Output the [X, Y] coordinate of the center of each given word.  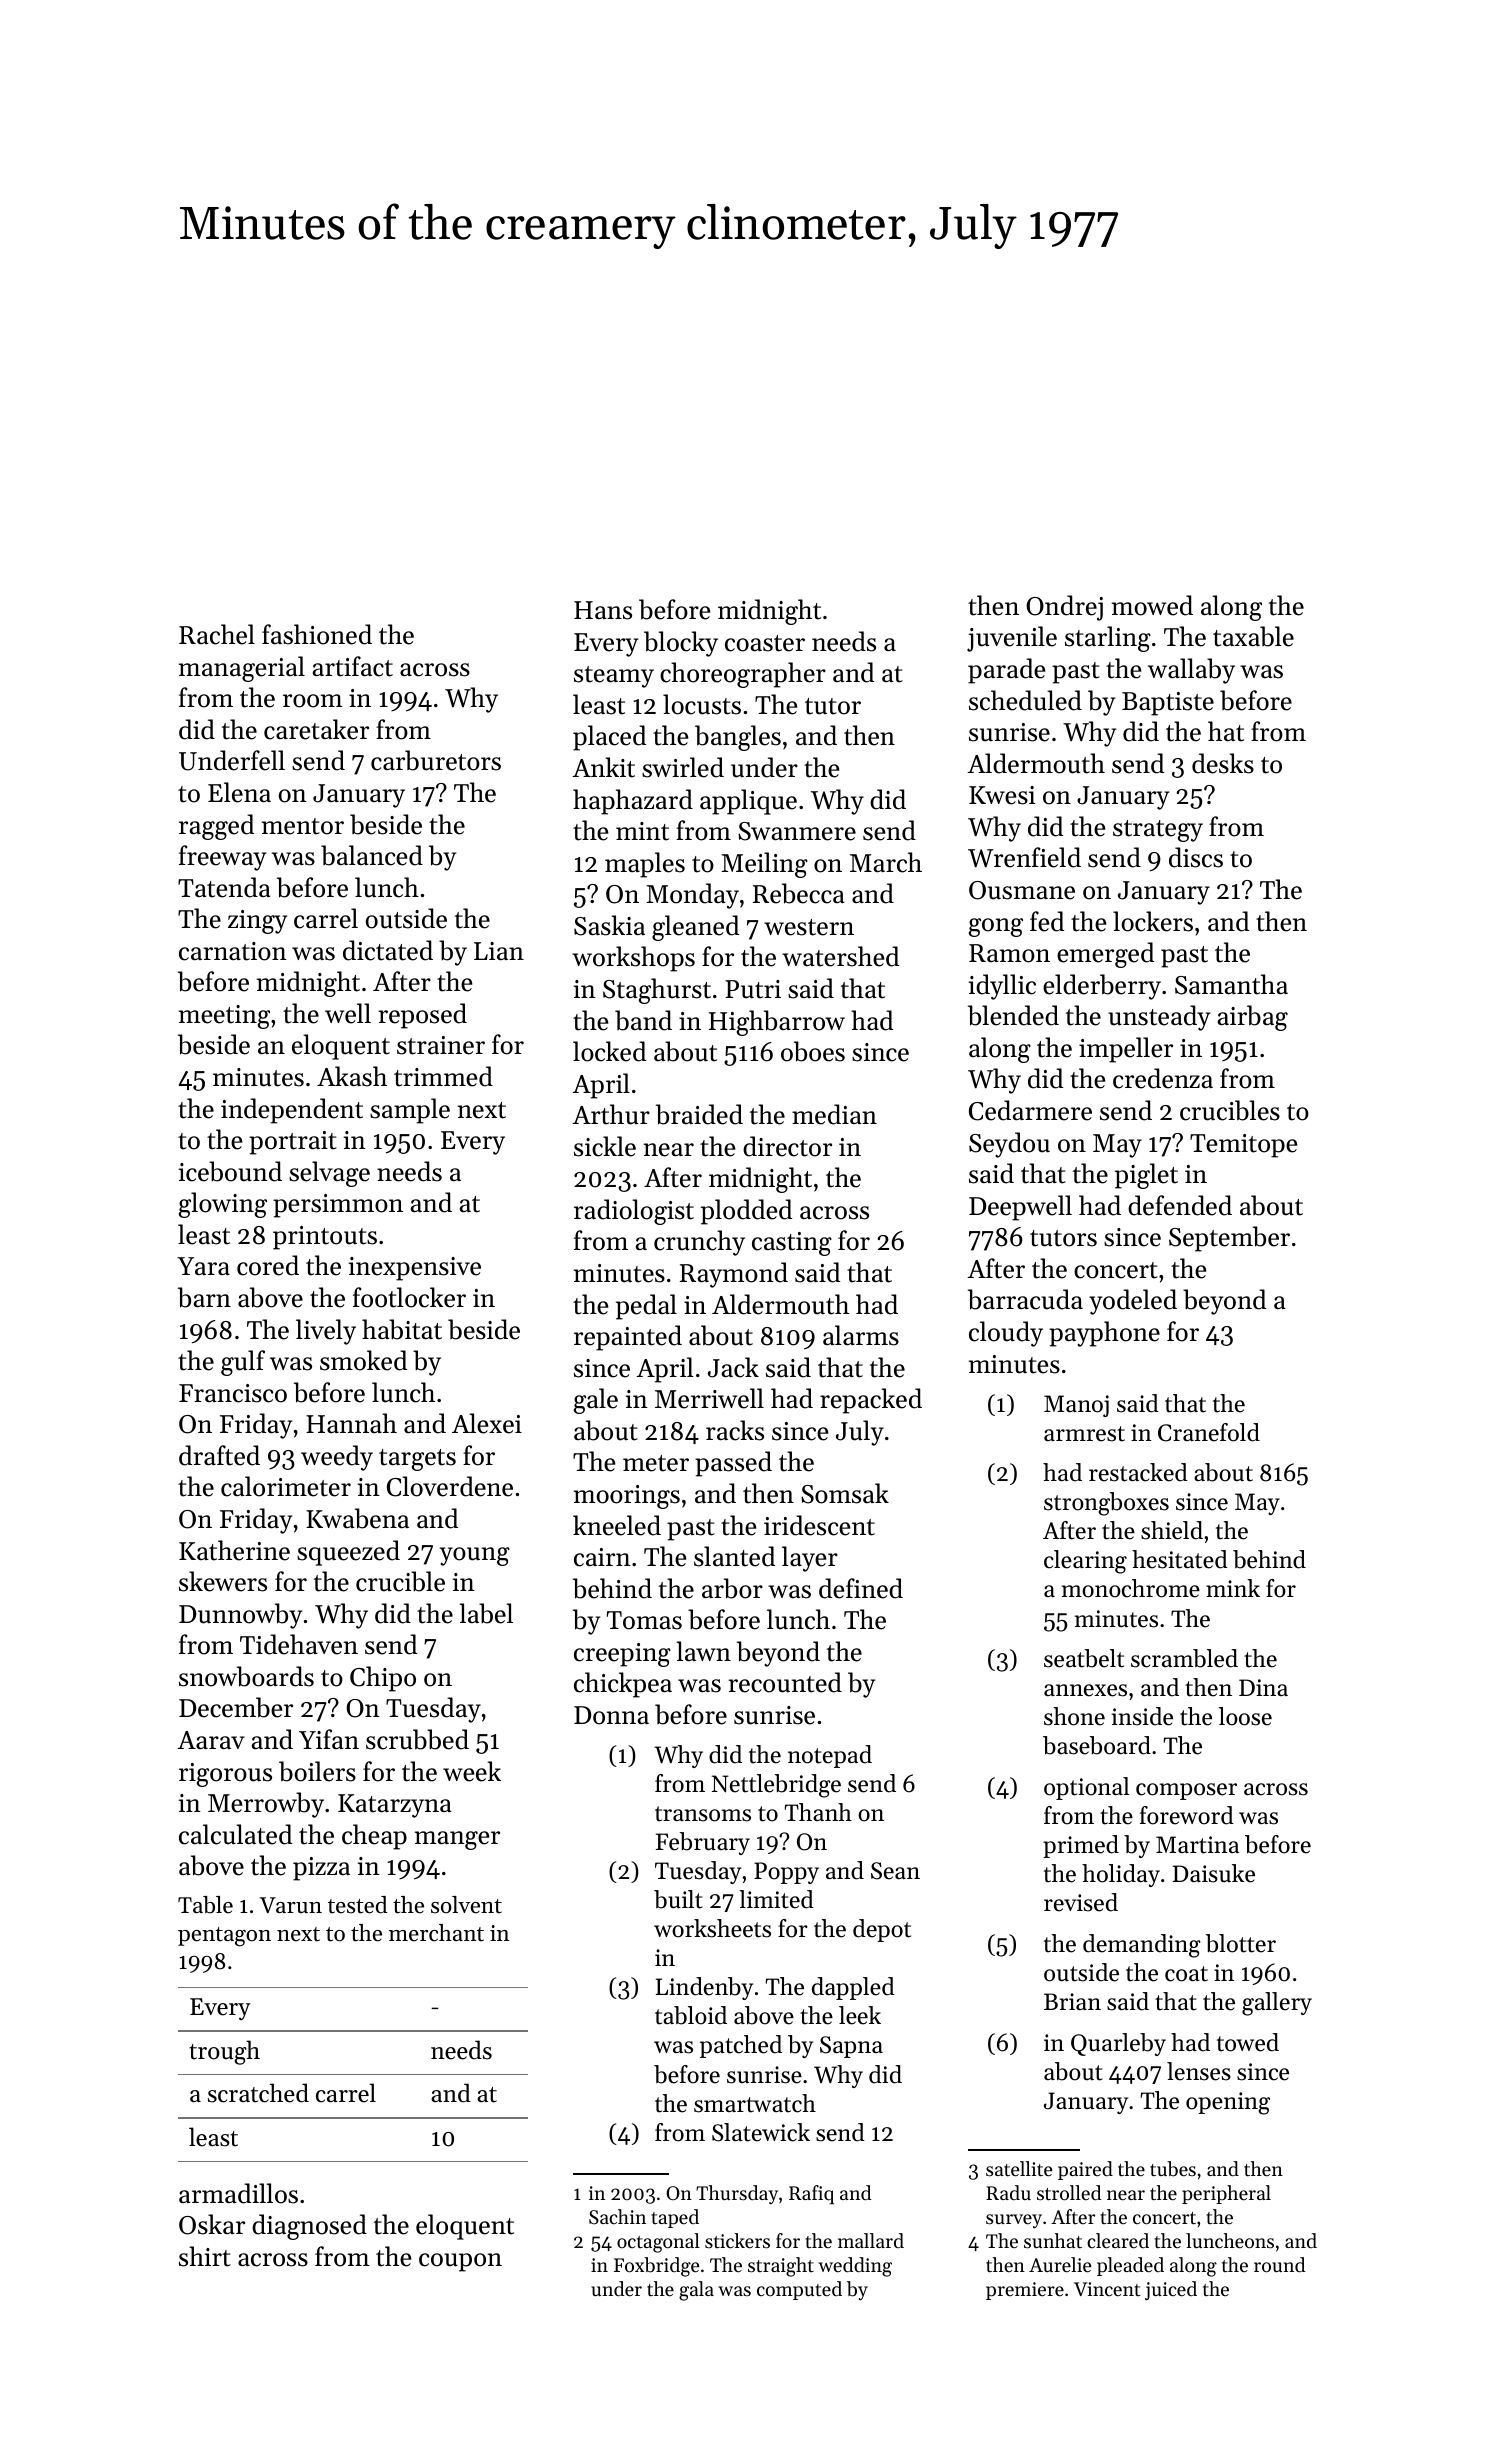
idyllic [1002, 987]
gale [596, 1401]
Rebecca [799, 893]
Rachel [217, 634]
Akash [352, 1076]
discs [1196, 857]
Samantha [1231, 984]
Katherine [234, 1550]
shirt [205, 2256]
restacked [1138, 1472]
